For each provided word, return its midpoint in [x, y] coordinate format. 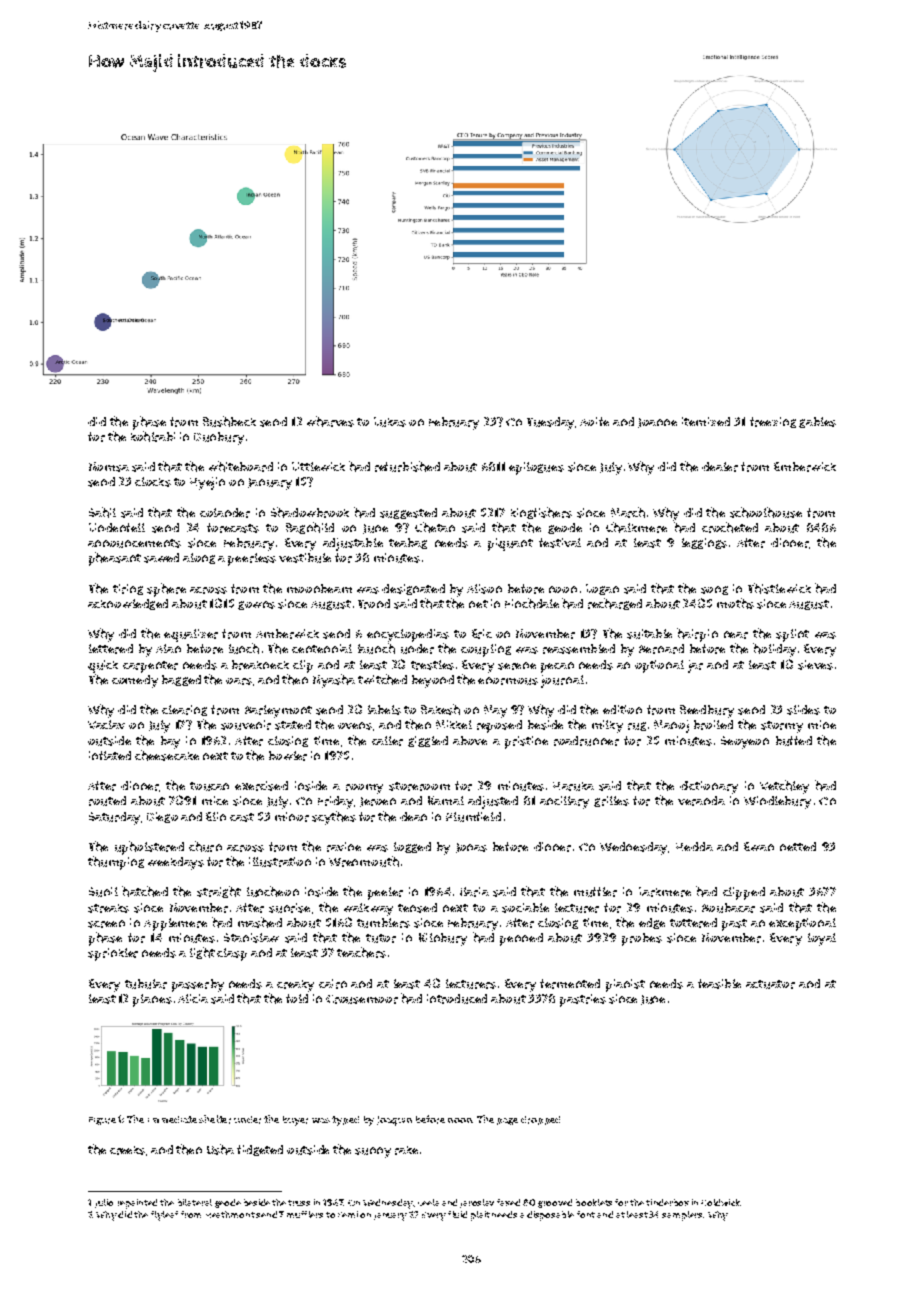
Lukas [390, 422]
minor [292, 817]
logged [412, 847]
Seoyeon [745, 742]
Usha [220, 1149]
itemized [706, 421]
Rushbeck [229, 421]
